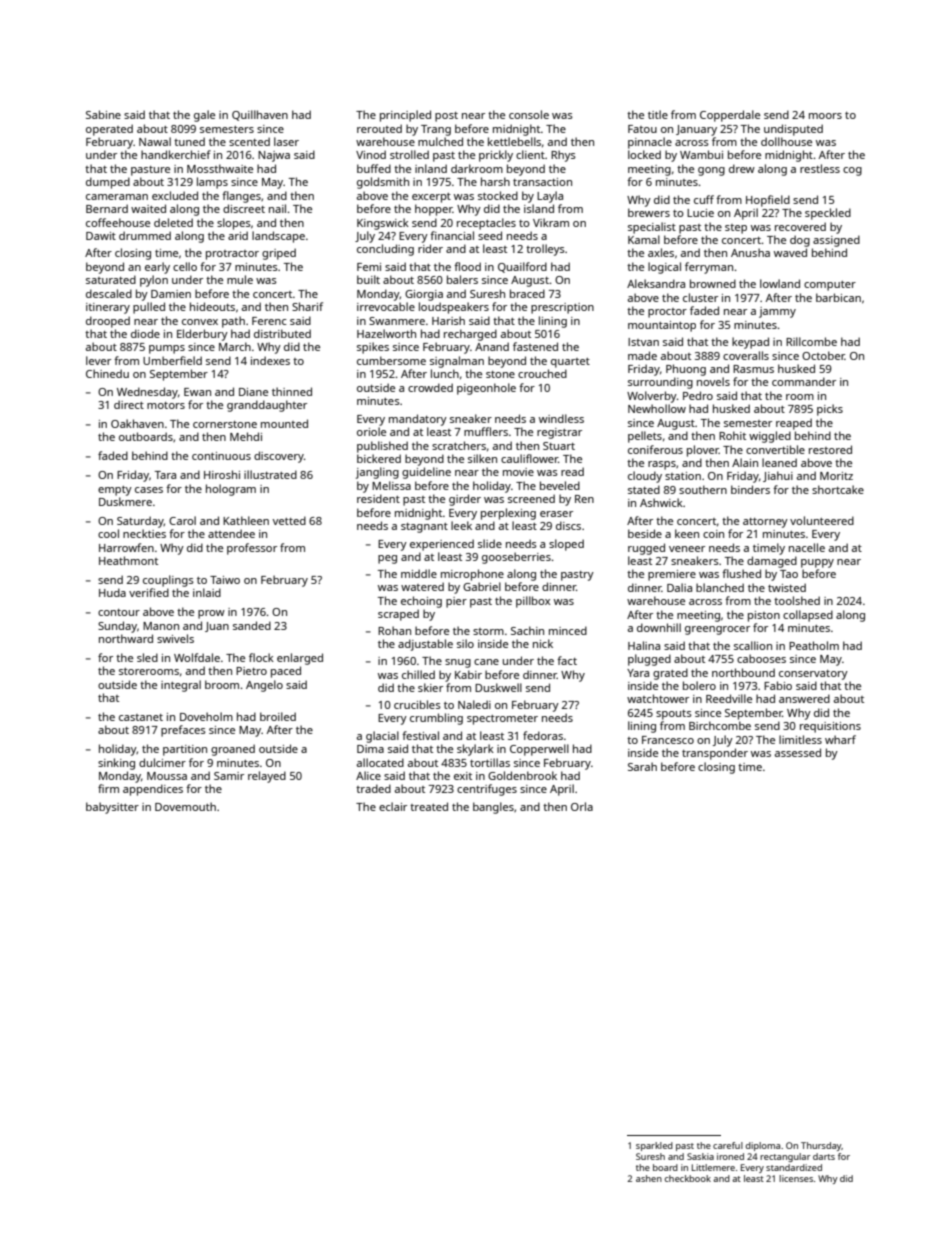  What do you see at coordinates (649, 1178) in the screenshot?
I see `ashen` at bounding box center [649, 1178].
